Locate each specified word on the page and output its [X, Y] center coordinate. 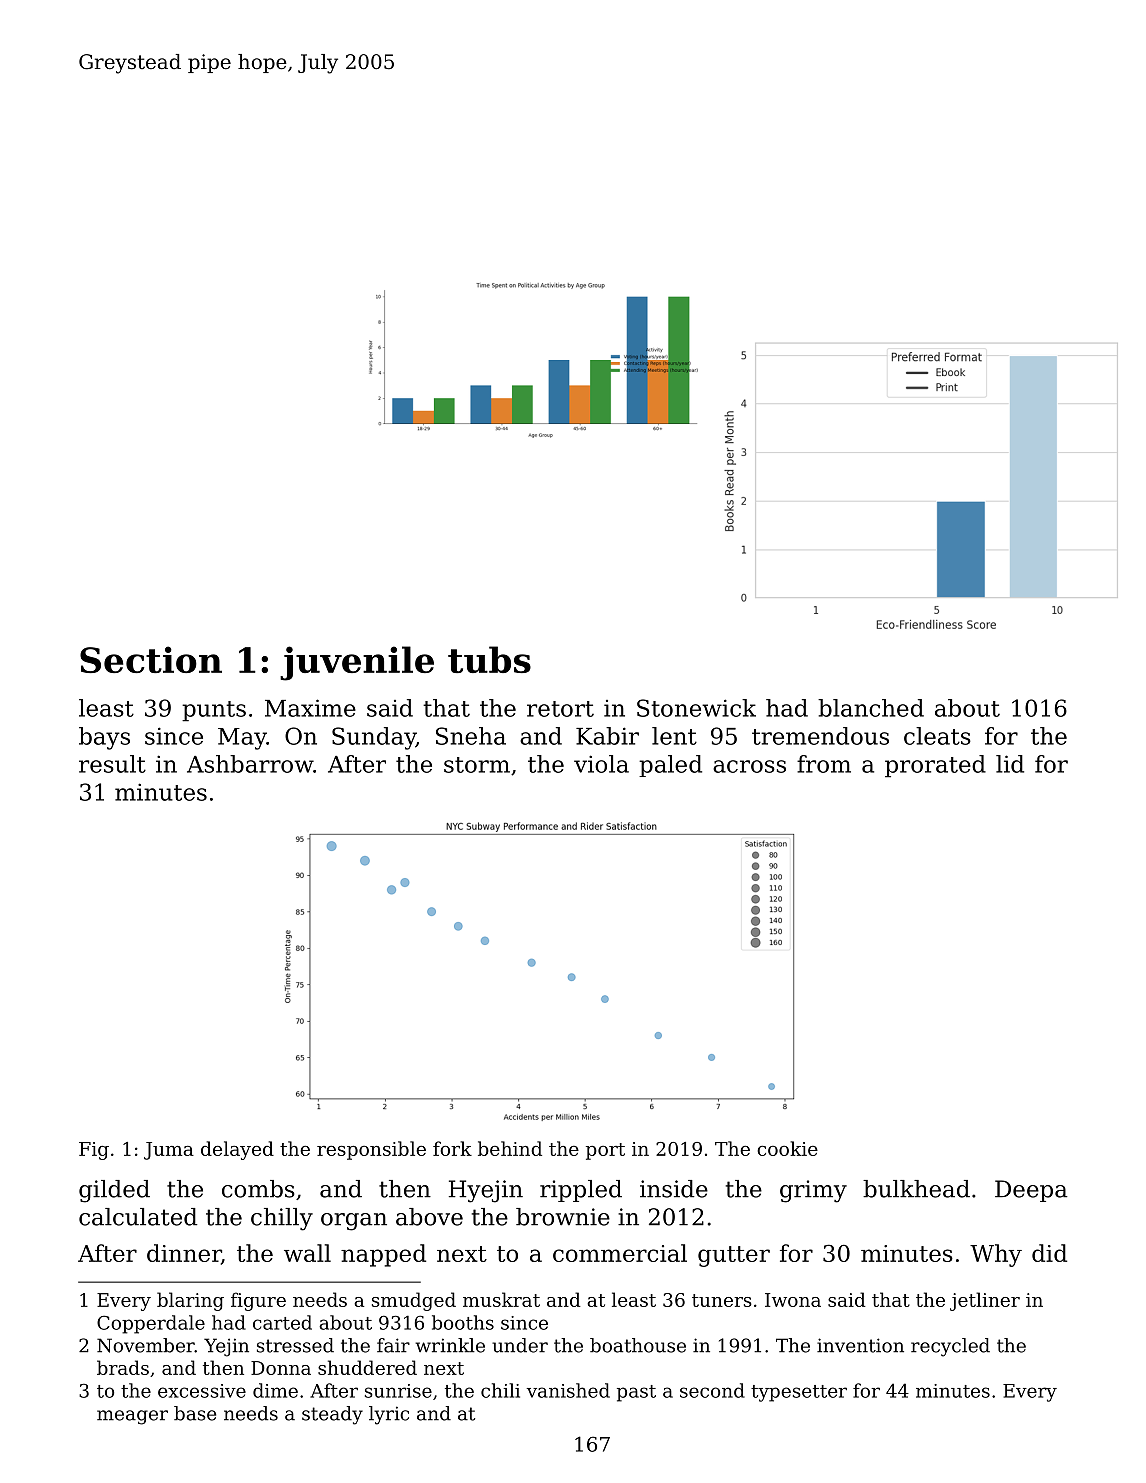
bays [104, 738]
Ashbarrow [250, 764]
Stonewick [696, 708]
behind [510, 1148]
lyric [389, 1415]
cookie [787, 1148]
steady [332, 1415]
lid [1010, 764]
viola [601, 764]
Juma [169, 1151]
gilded [114, 1191]
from [824, 764]
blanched [871, 708]
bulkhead [916, 1189]
